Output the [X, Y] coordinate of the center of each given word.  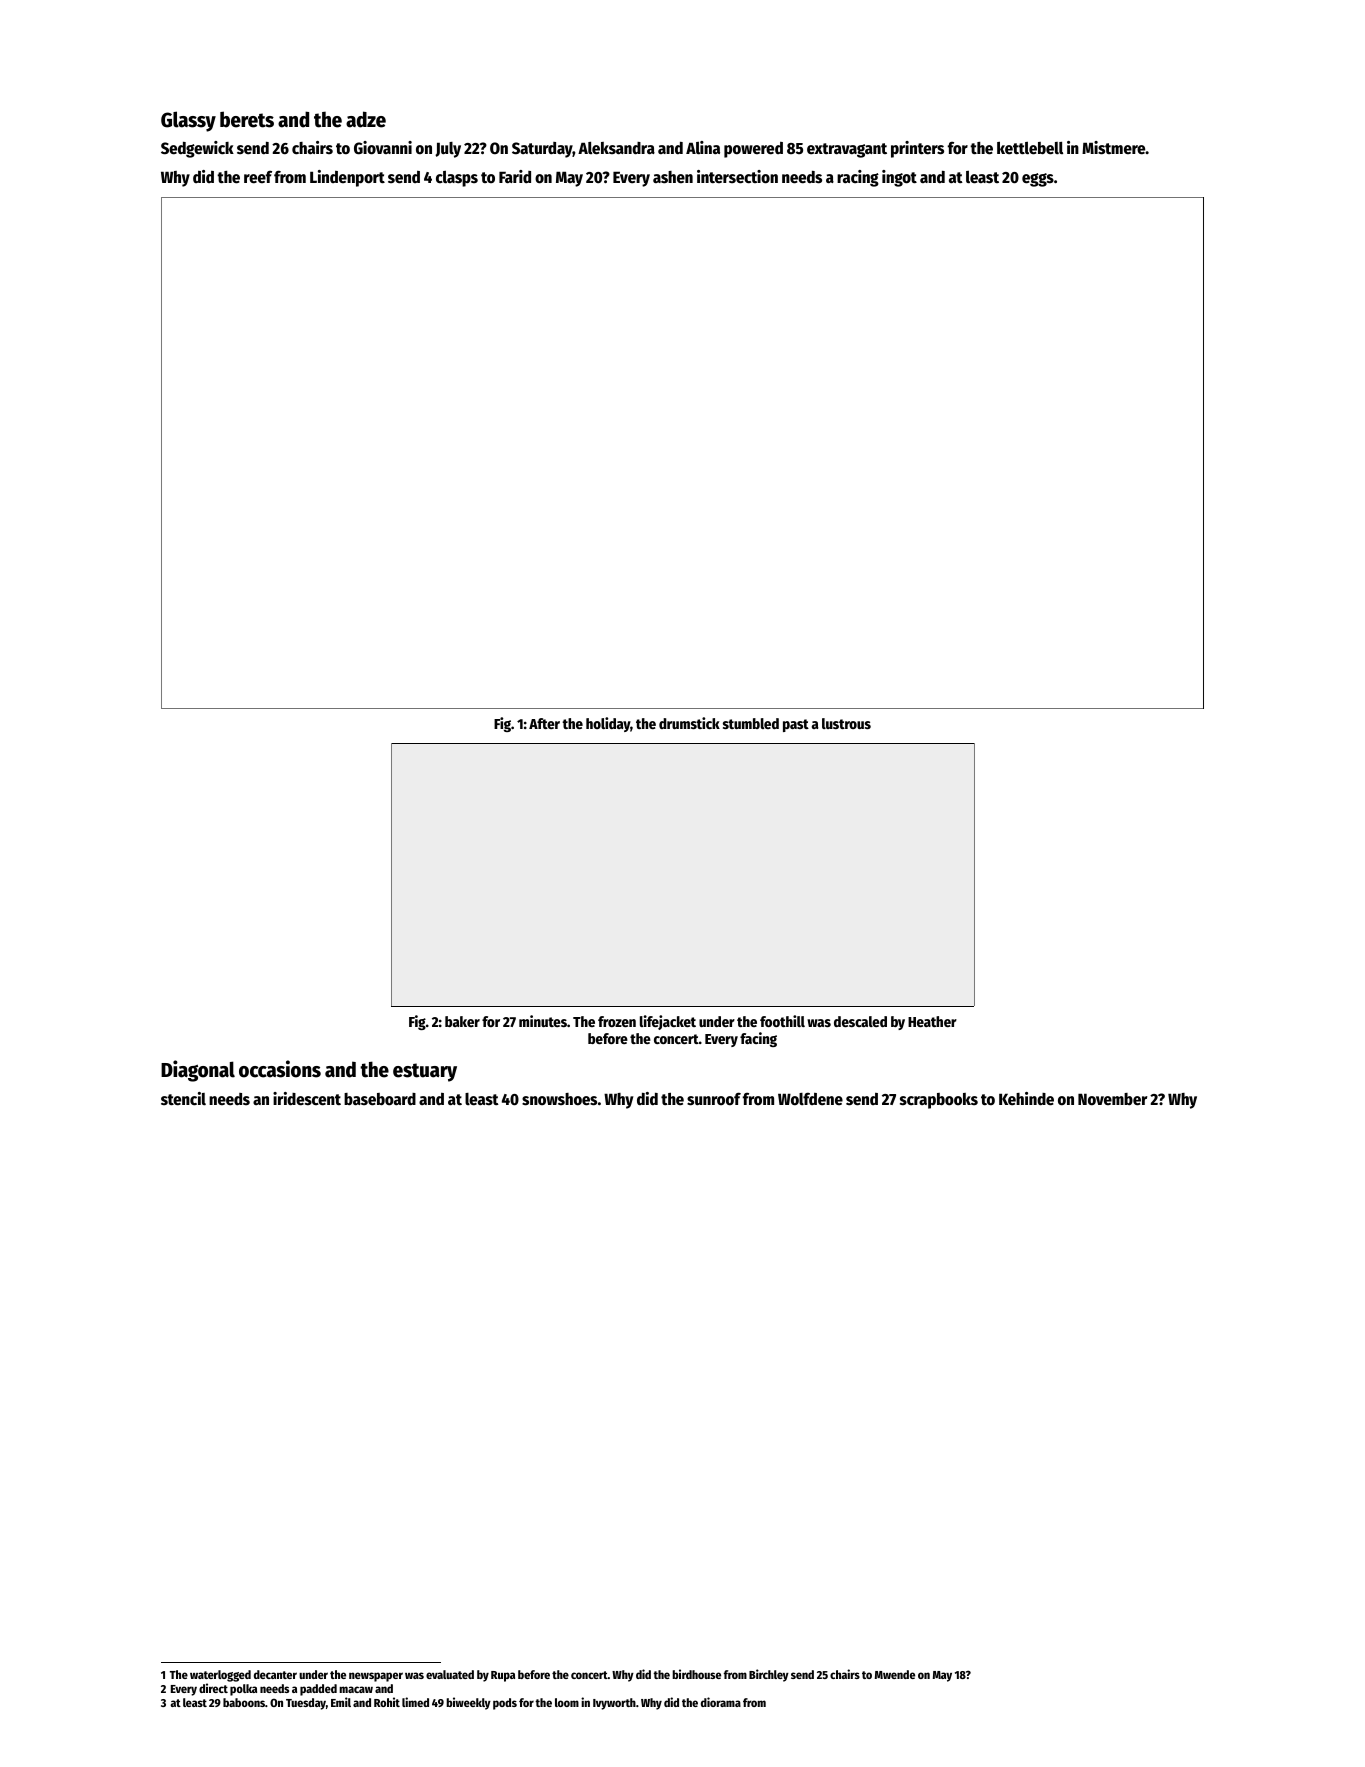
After [544, 723]
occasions [280, 1069]
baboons [244, 1702]
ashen [673, 177]
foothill [782, 1021]
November [1112, 1099]
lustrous [846, 723]
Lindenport [347, 178]
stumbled [751, 723]
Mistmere [1114, 148]
